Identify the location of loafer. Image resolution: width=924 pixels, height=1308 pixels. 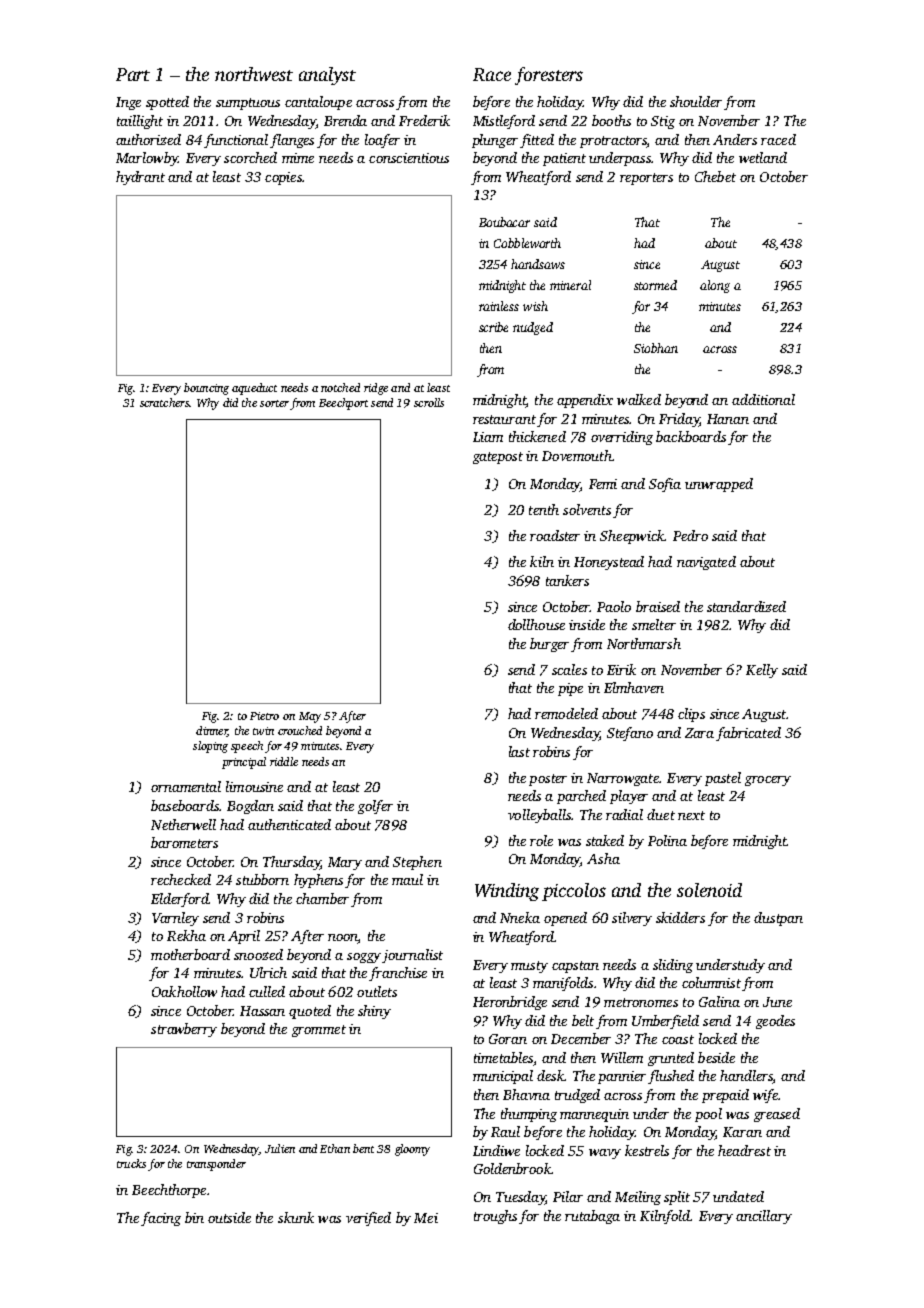
(382, 141).
